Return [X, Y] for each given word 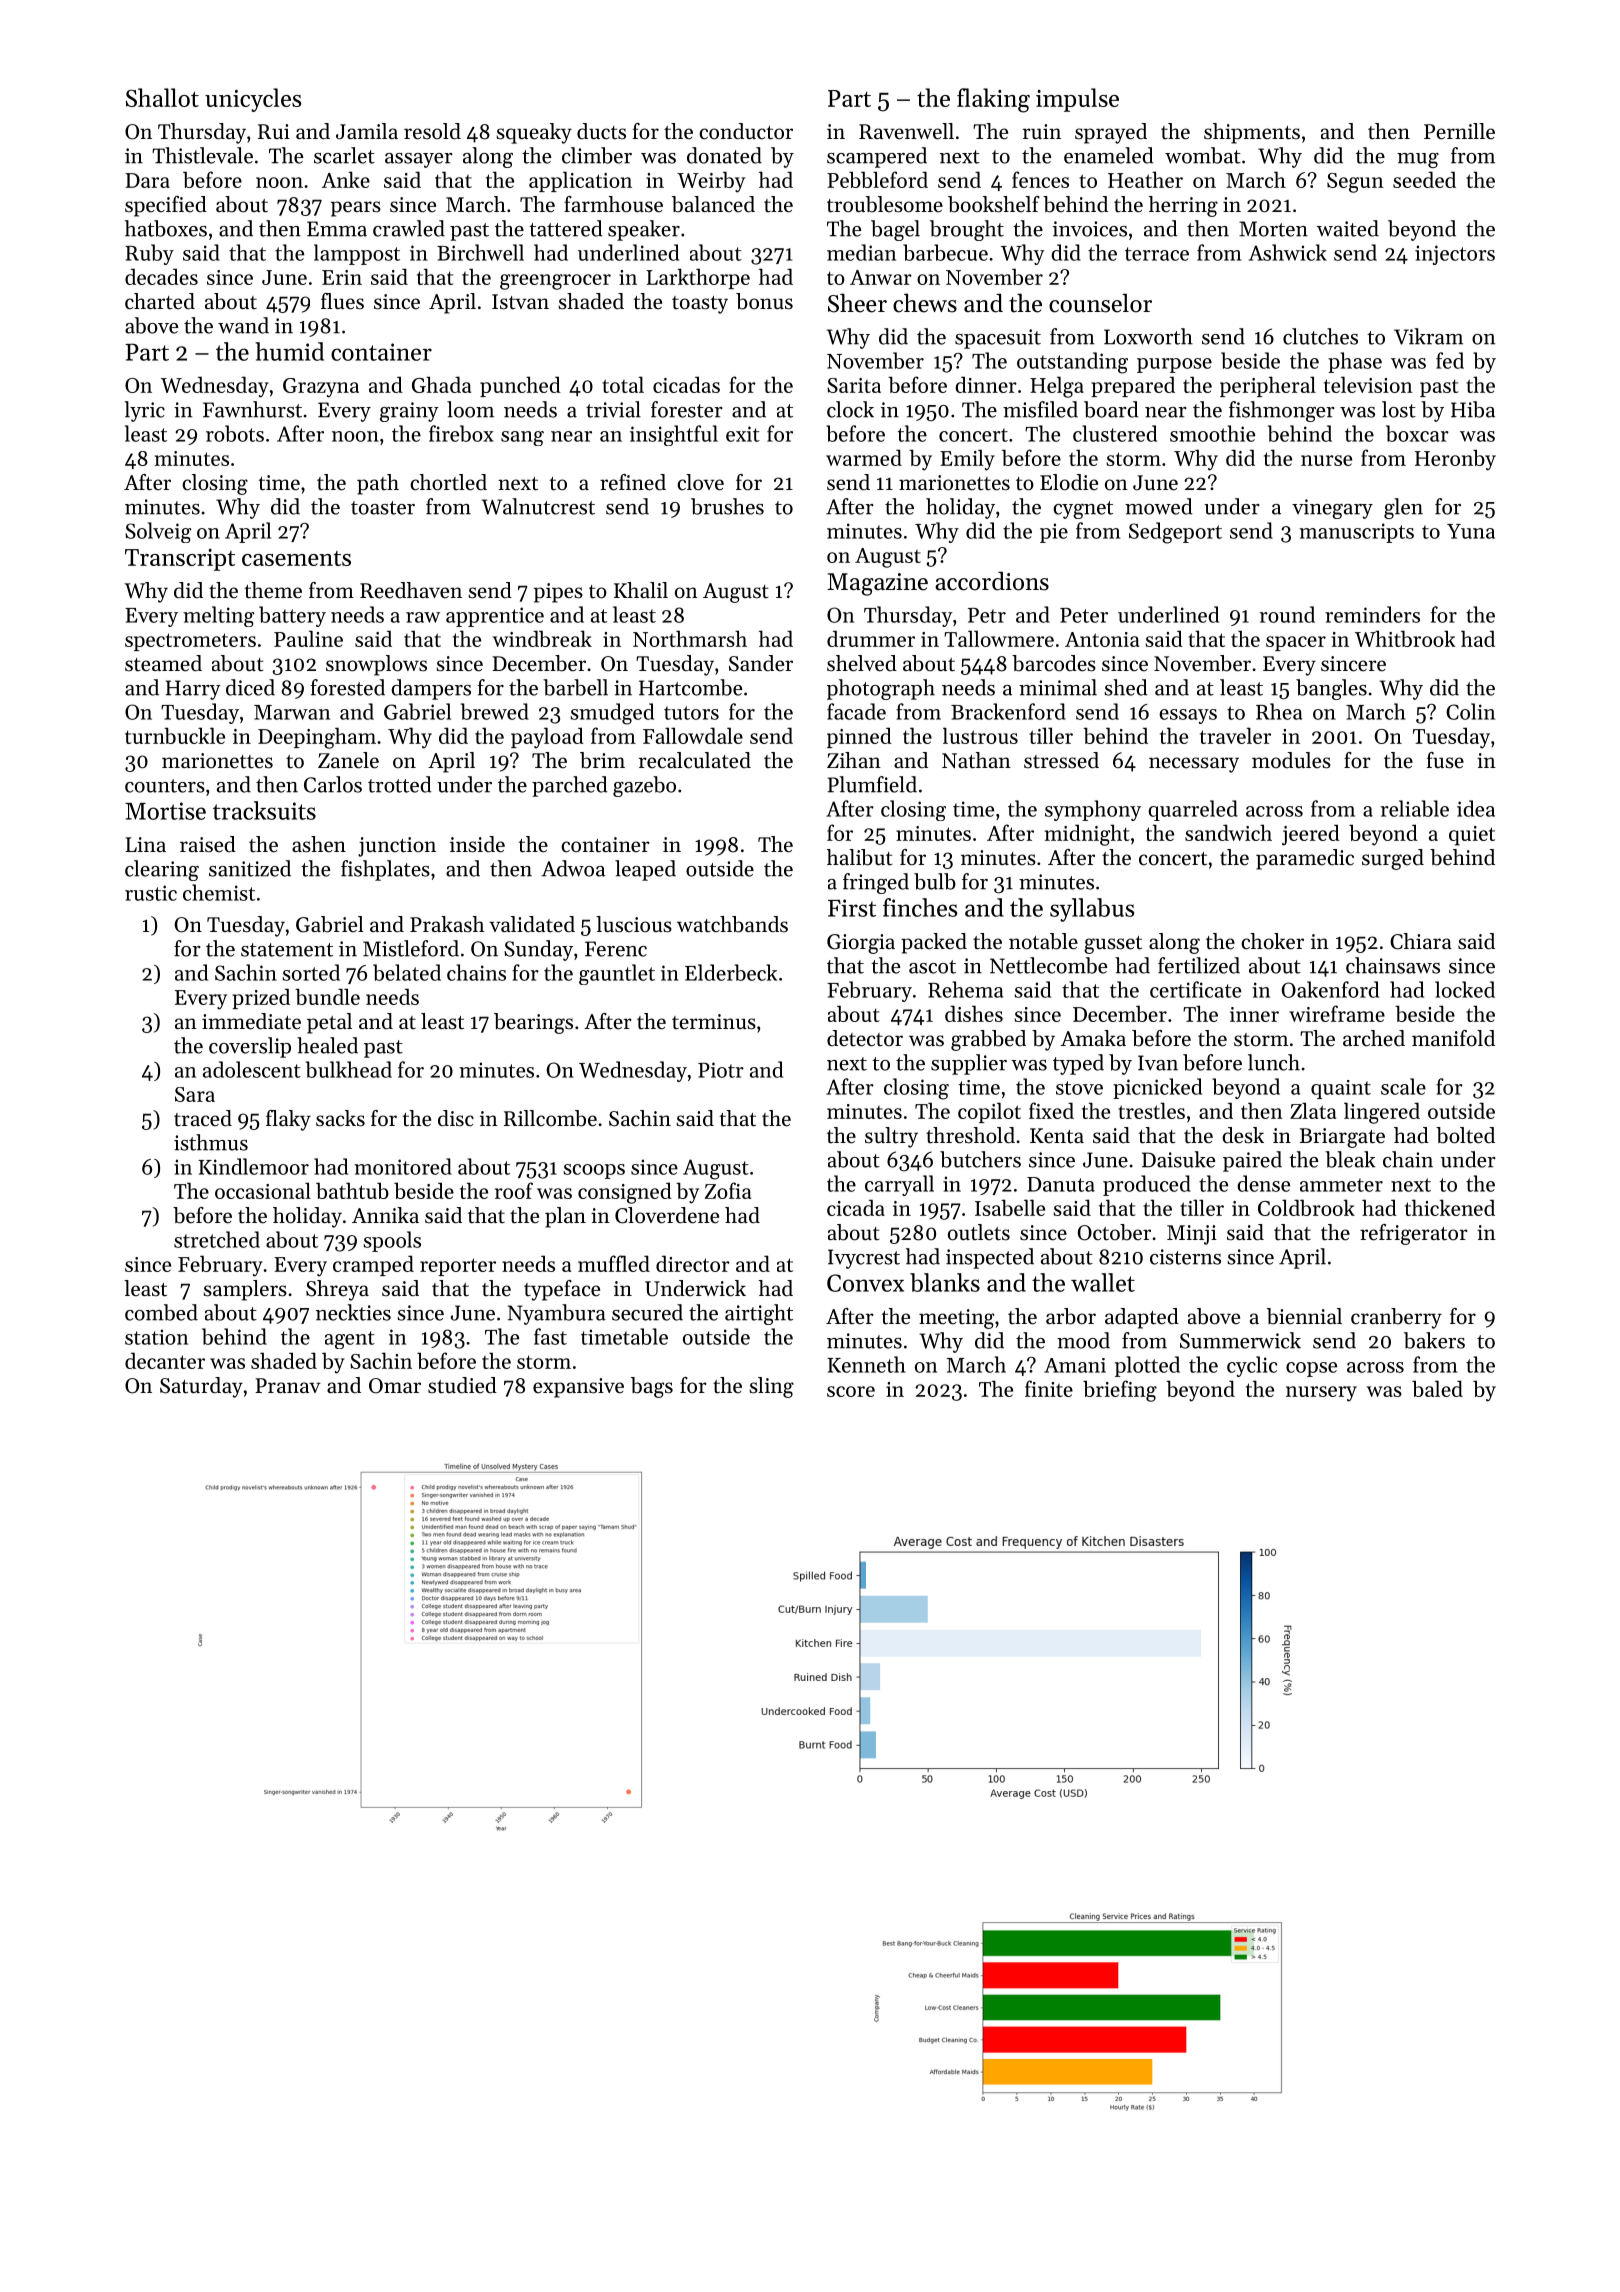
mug [1418, 160]
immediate [251, 1021]
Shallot [162, 97]
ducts [601, 131]
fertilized [1199, 965]
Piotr [721, 1070]
